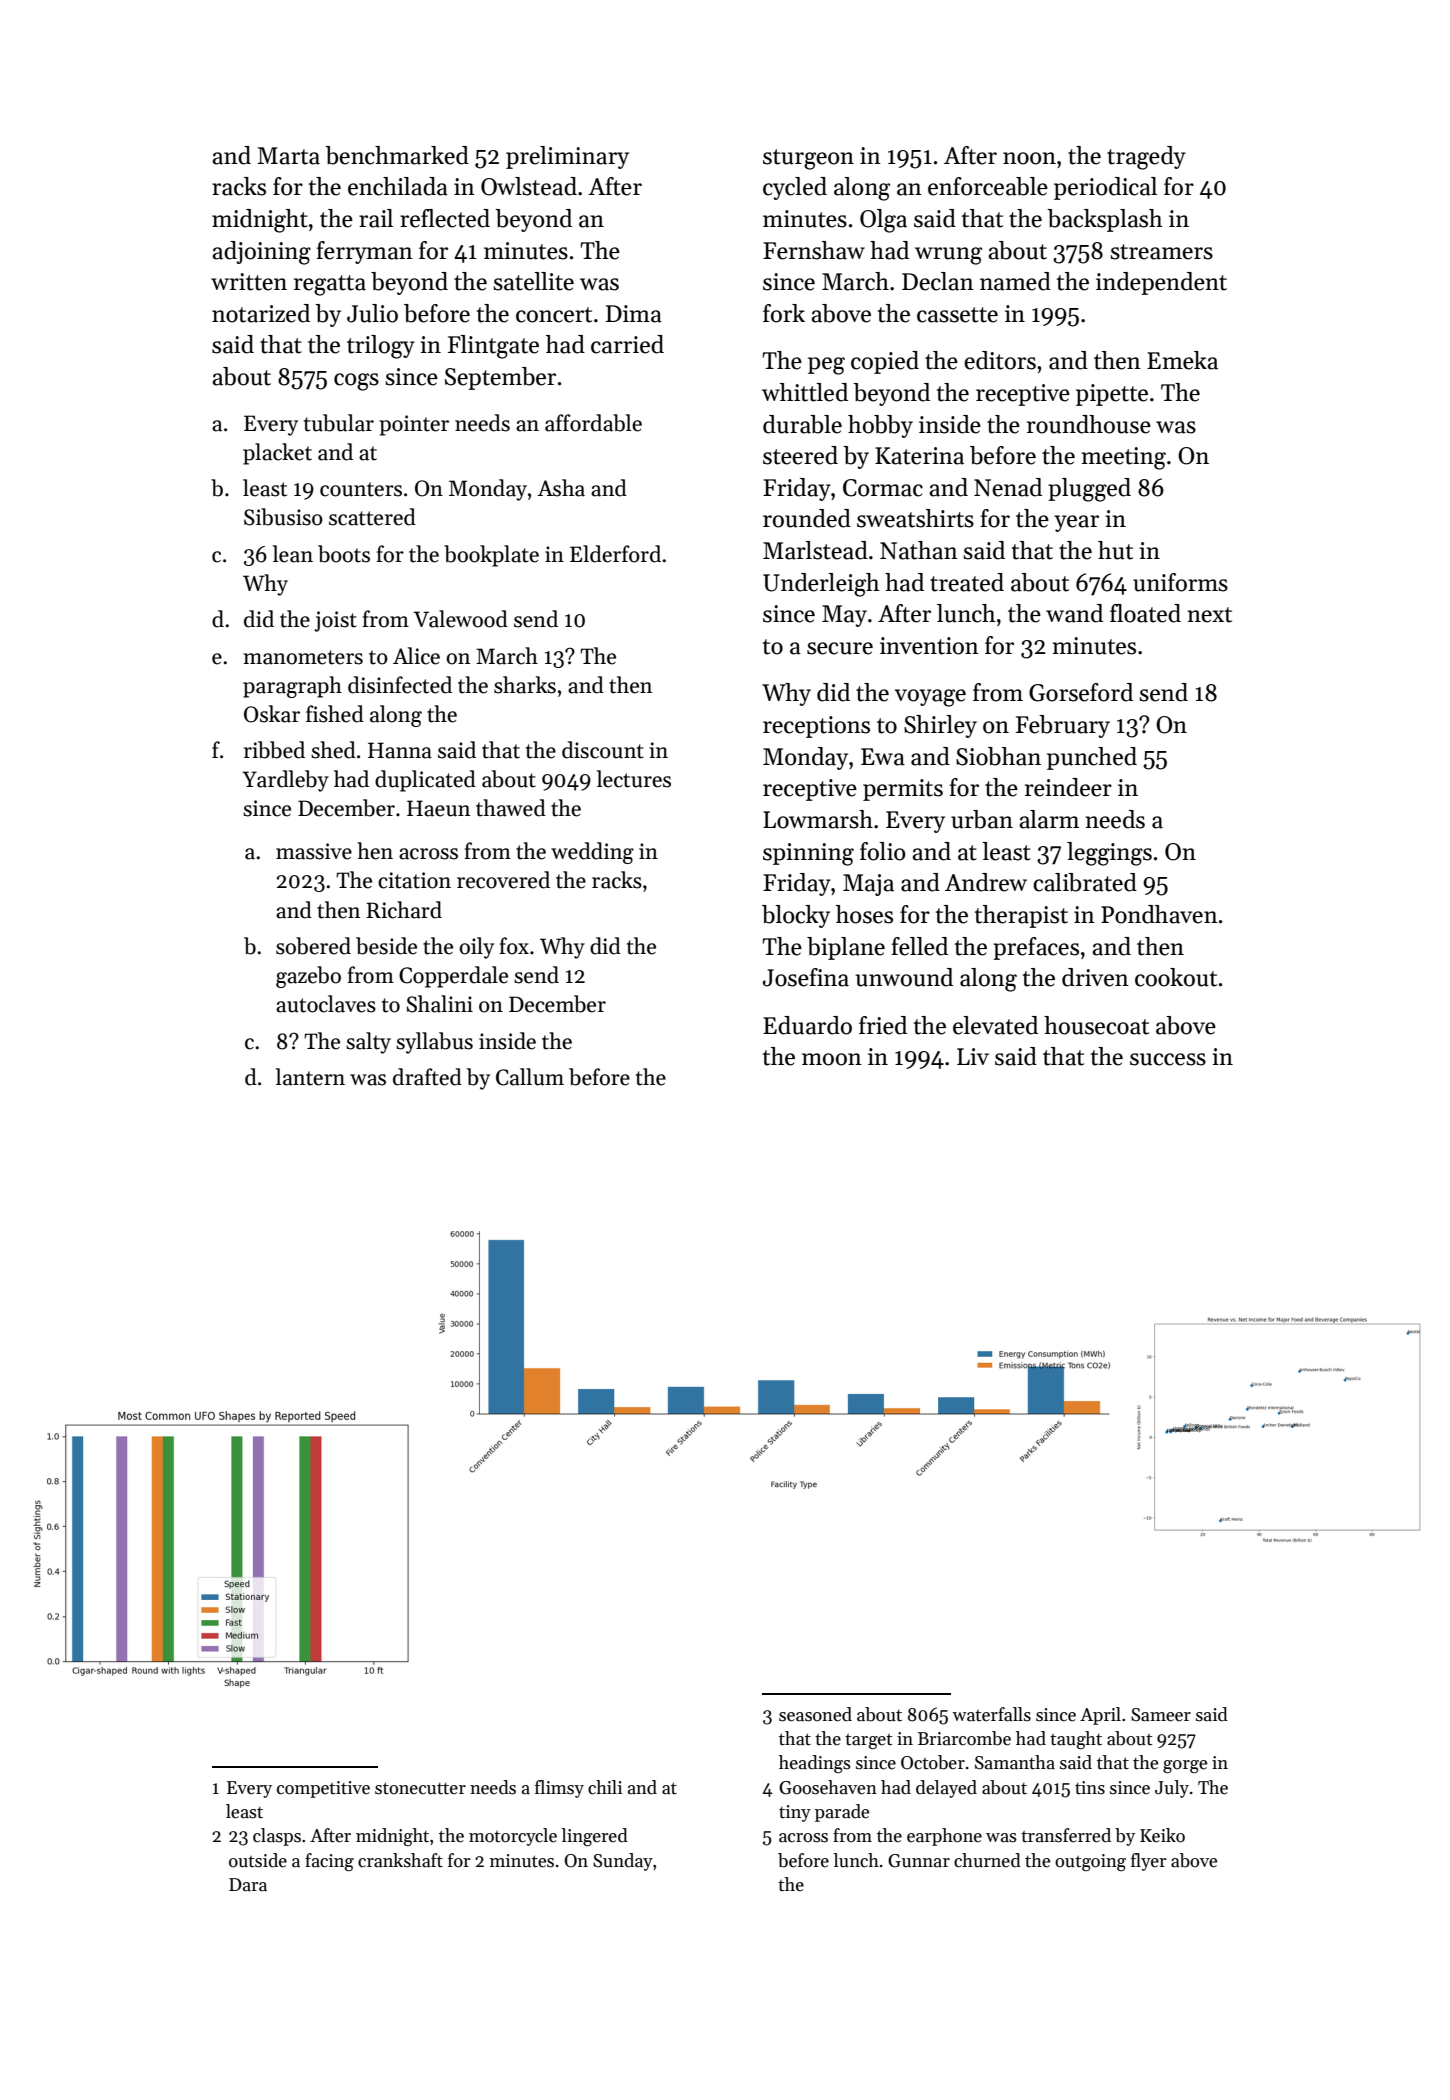  I want to click on tragedy, so click(1146, 158).
